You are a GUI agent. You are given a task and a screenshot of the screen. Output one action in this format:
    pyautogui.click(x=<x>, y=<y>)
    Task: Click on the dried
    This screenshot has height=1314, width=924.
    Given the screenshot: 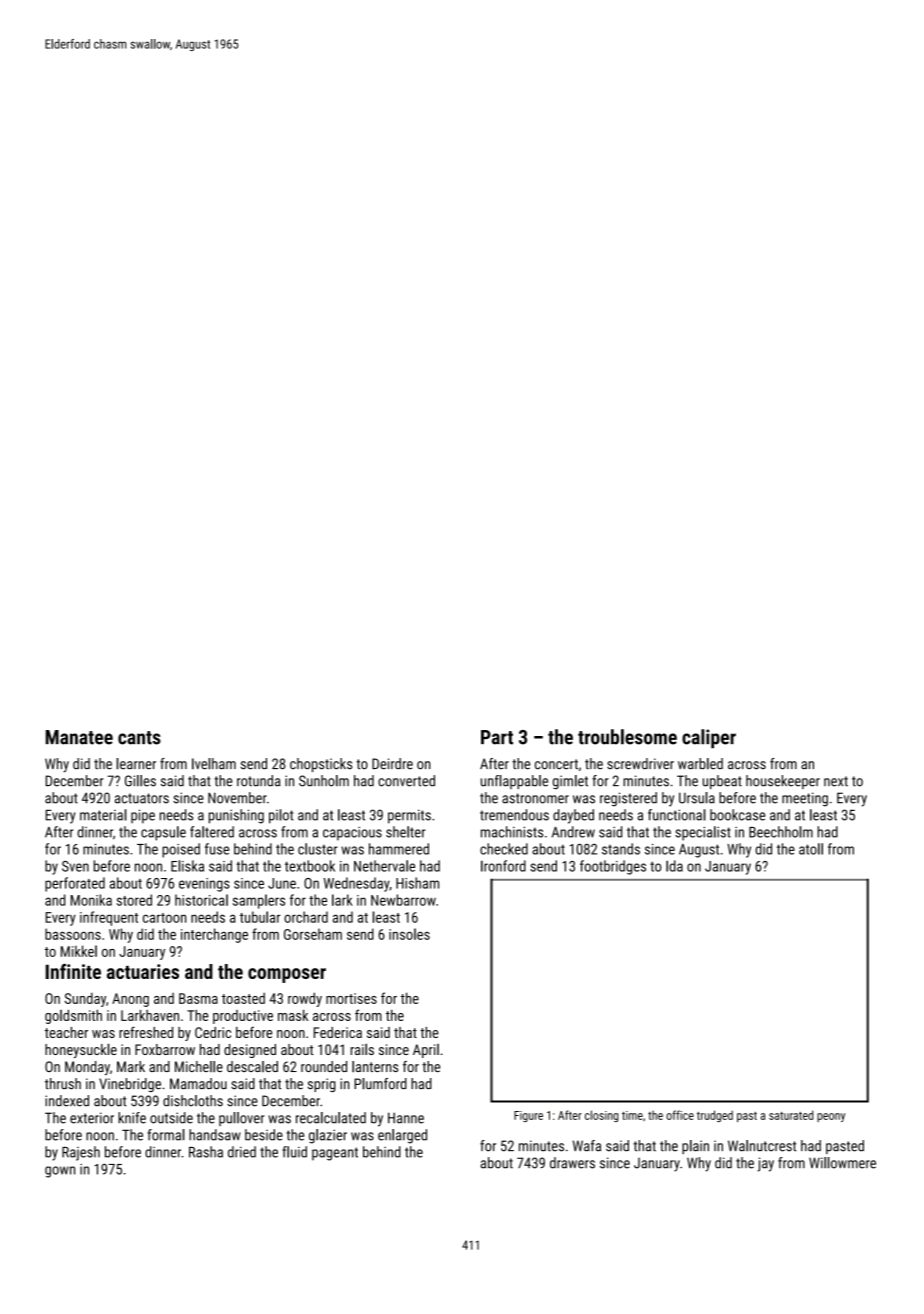 What is the action you would take?
    pyautogui.click(x=242, y=1152)
